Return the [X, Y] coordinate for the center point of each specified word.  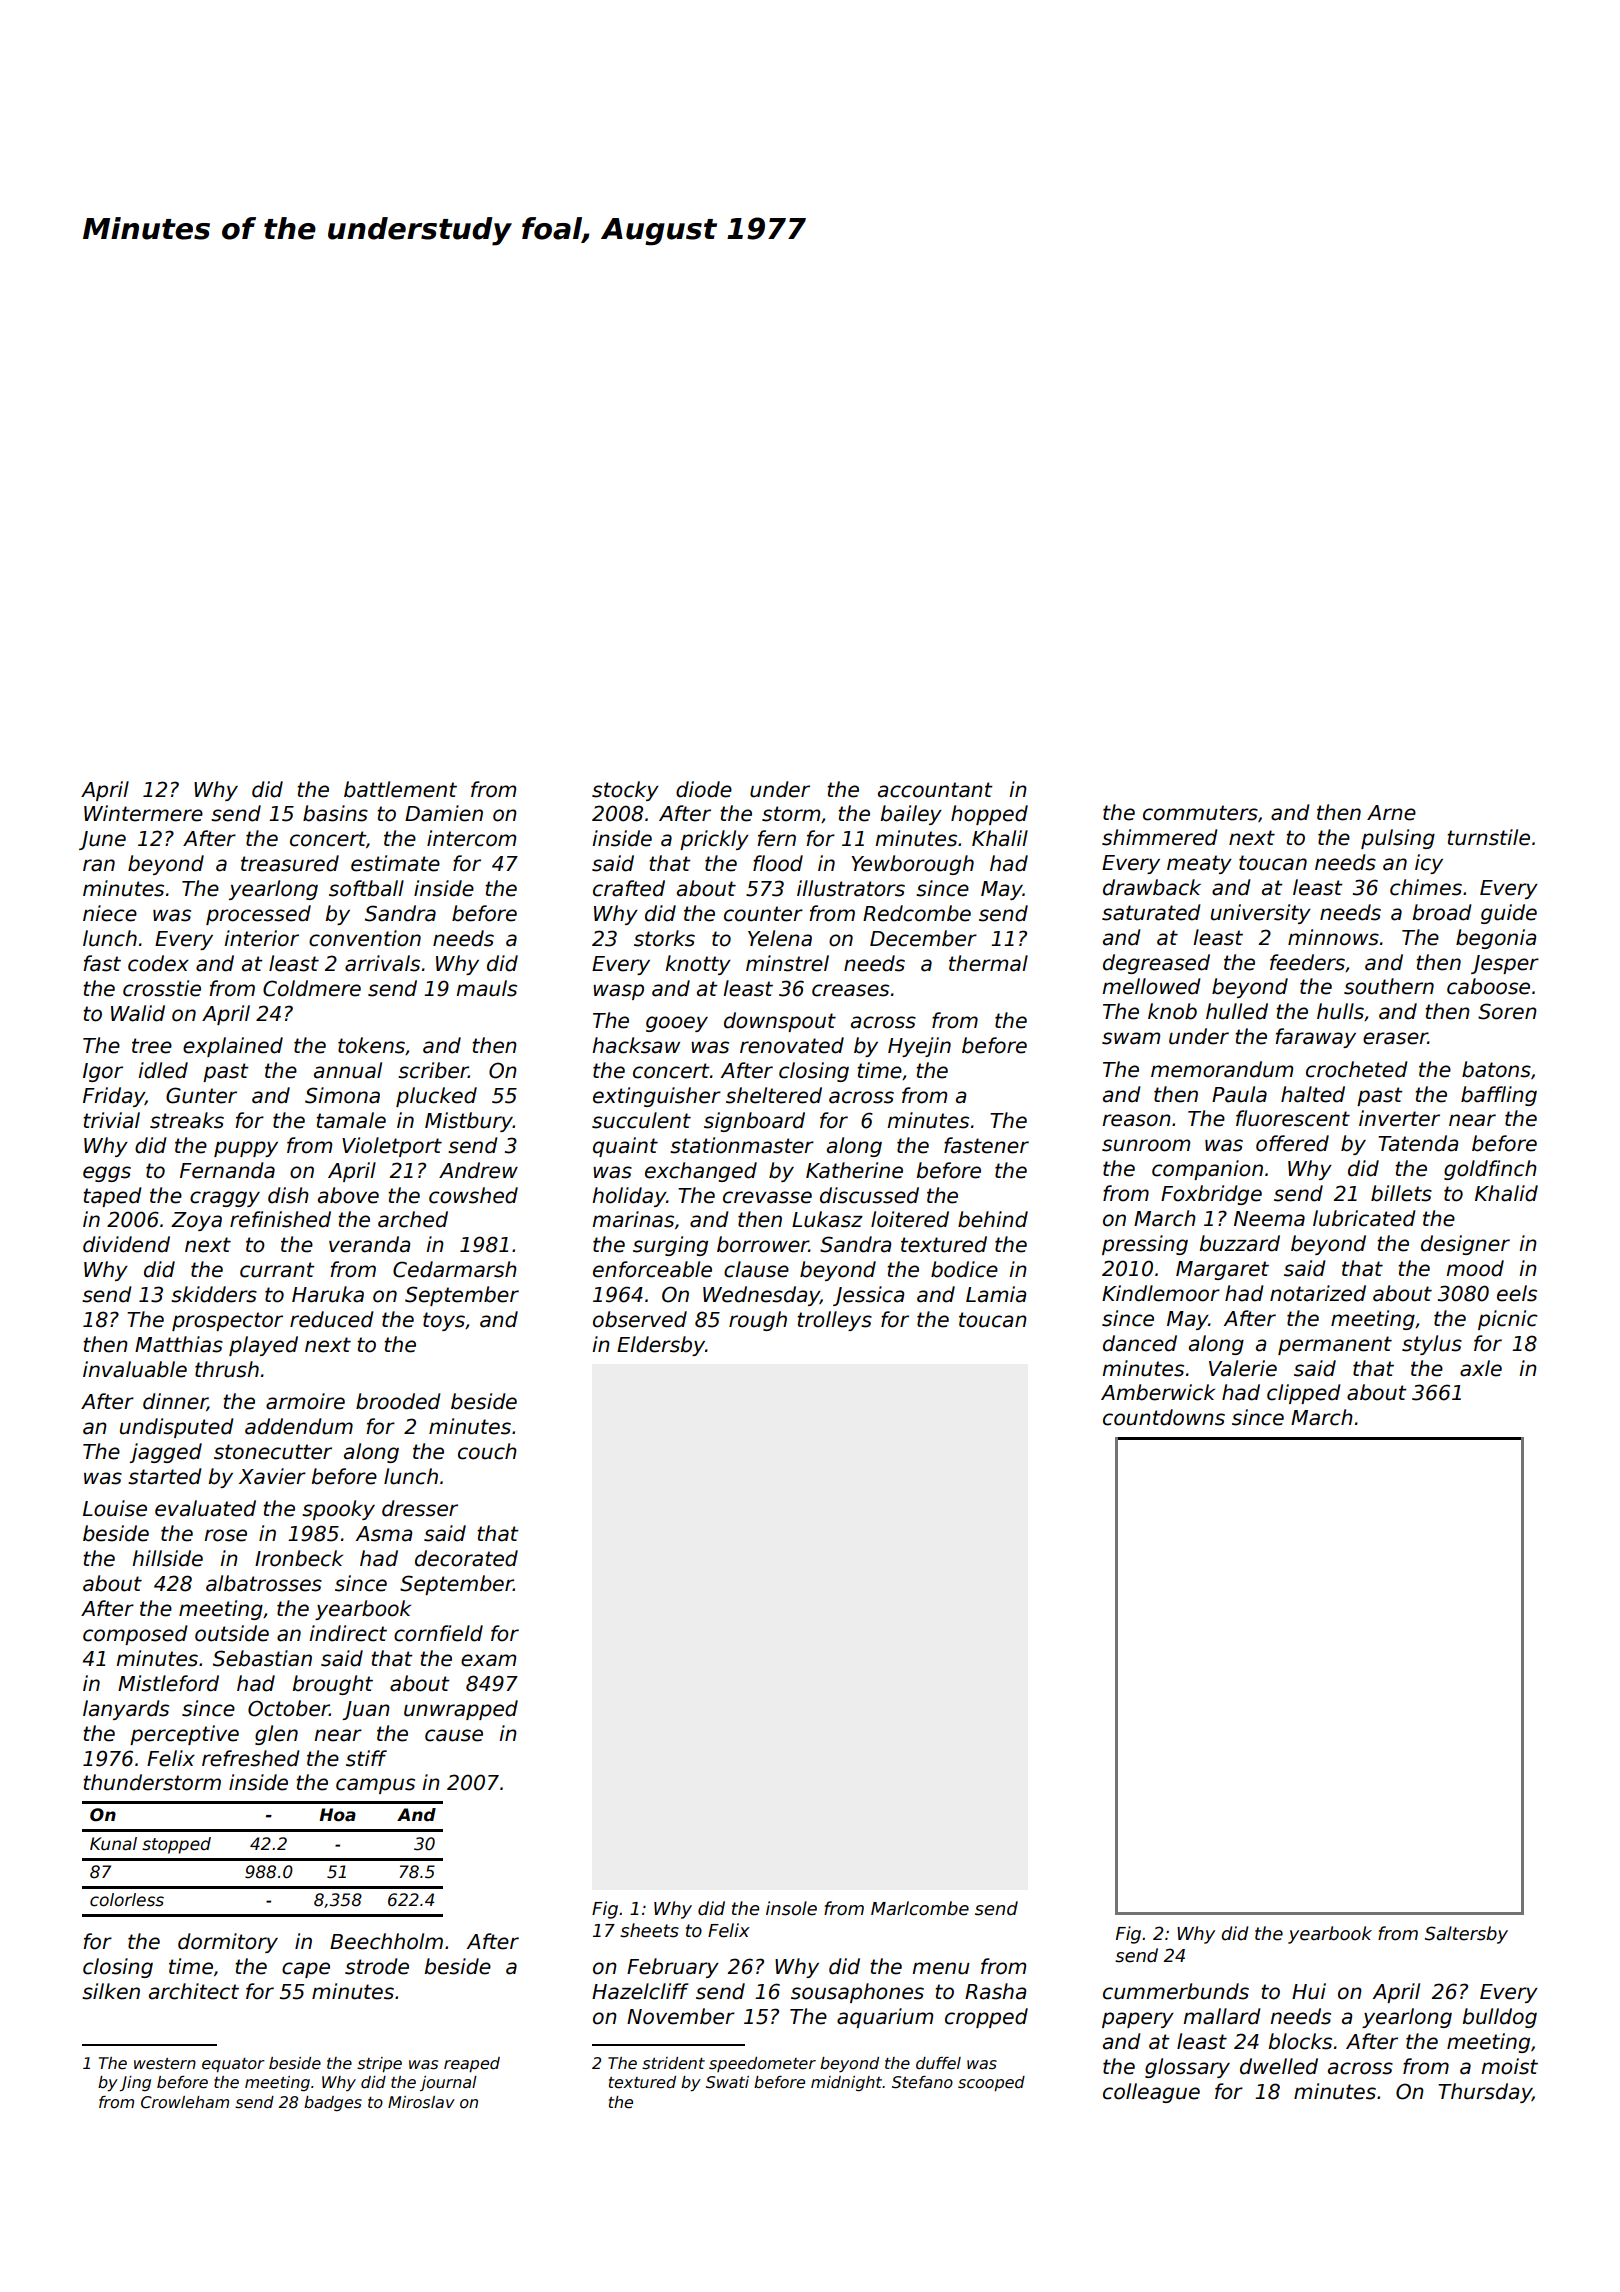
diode [704, 789]
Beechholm [386, 1941]
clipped [1304, 1394]
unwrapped [461, 1710]
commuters [1200, 813]
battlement [400, 789]
